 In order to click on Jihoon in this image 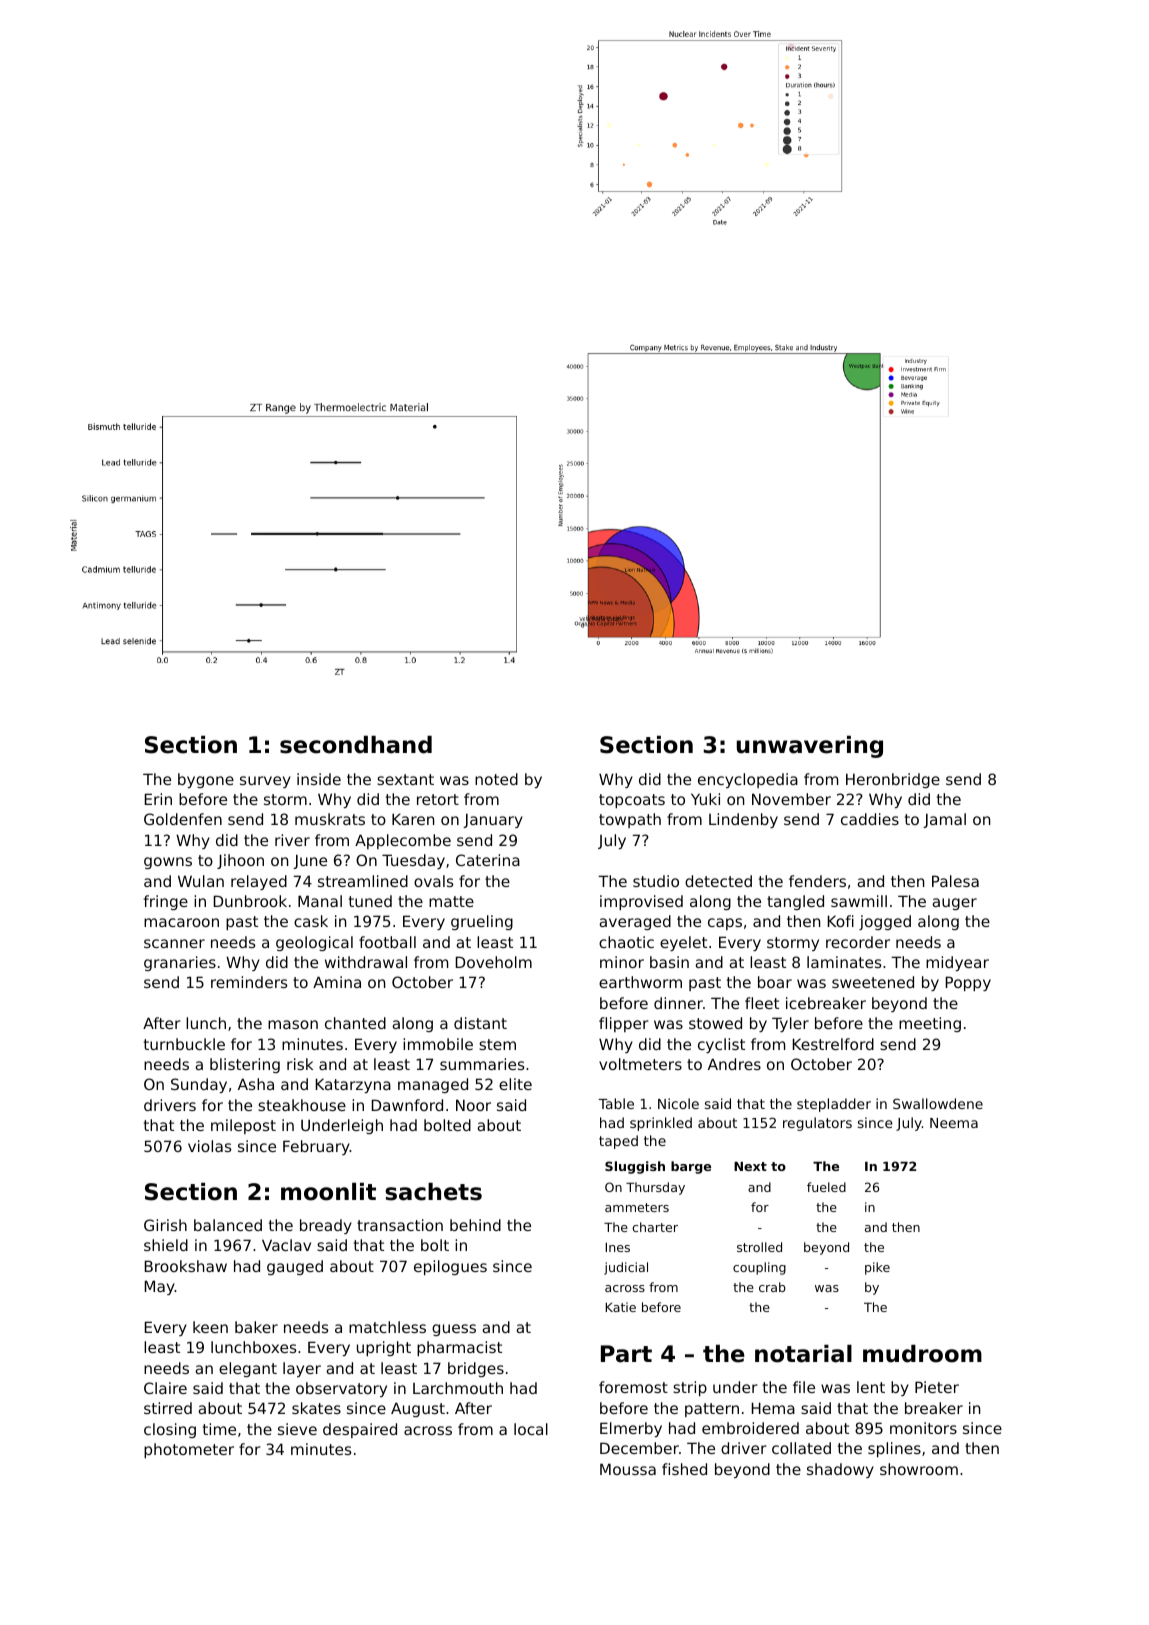, I will do `click(240, 861)`.
